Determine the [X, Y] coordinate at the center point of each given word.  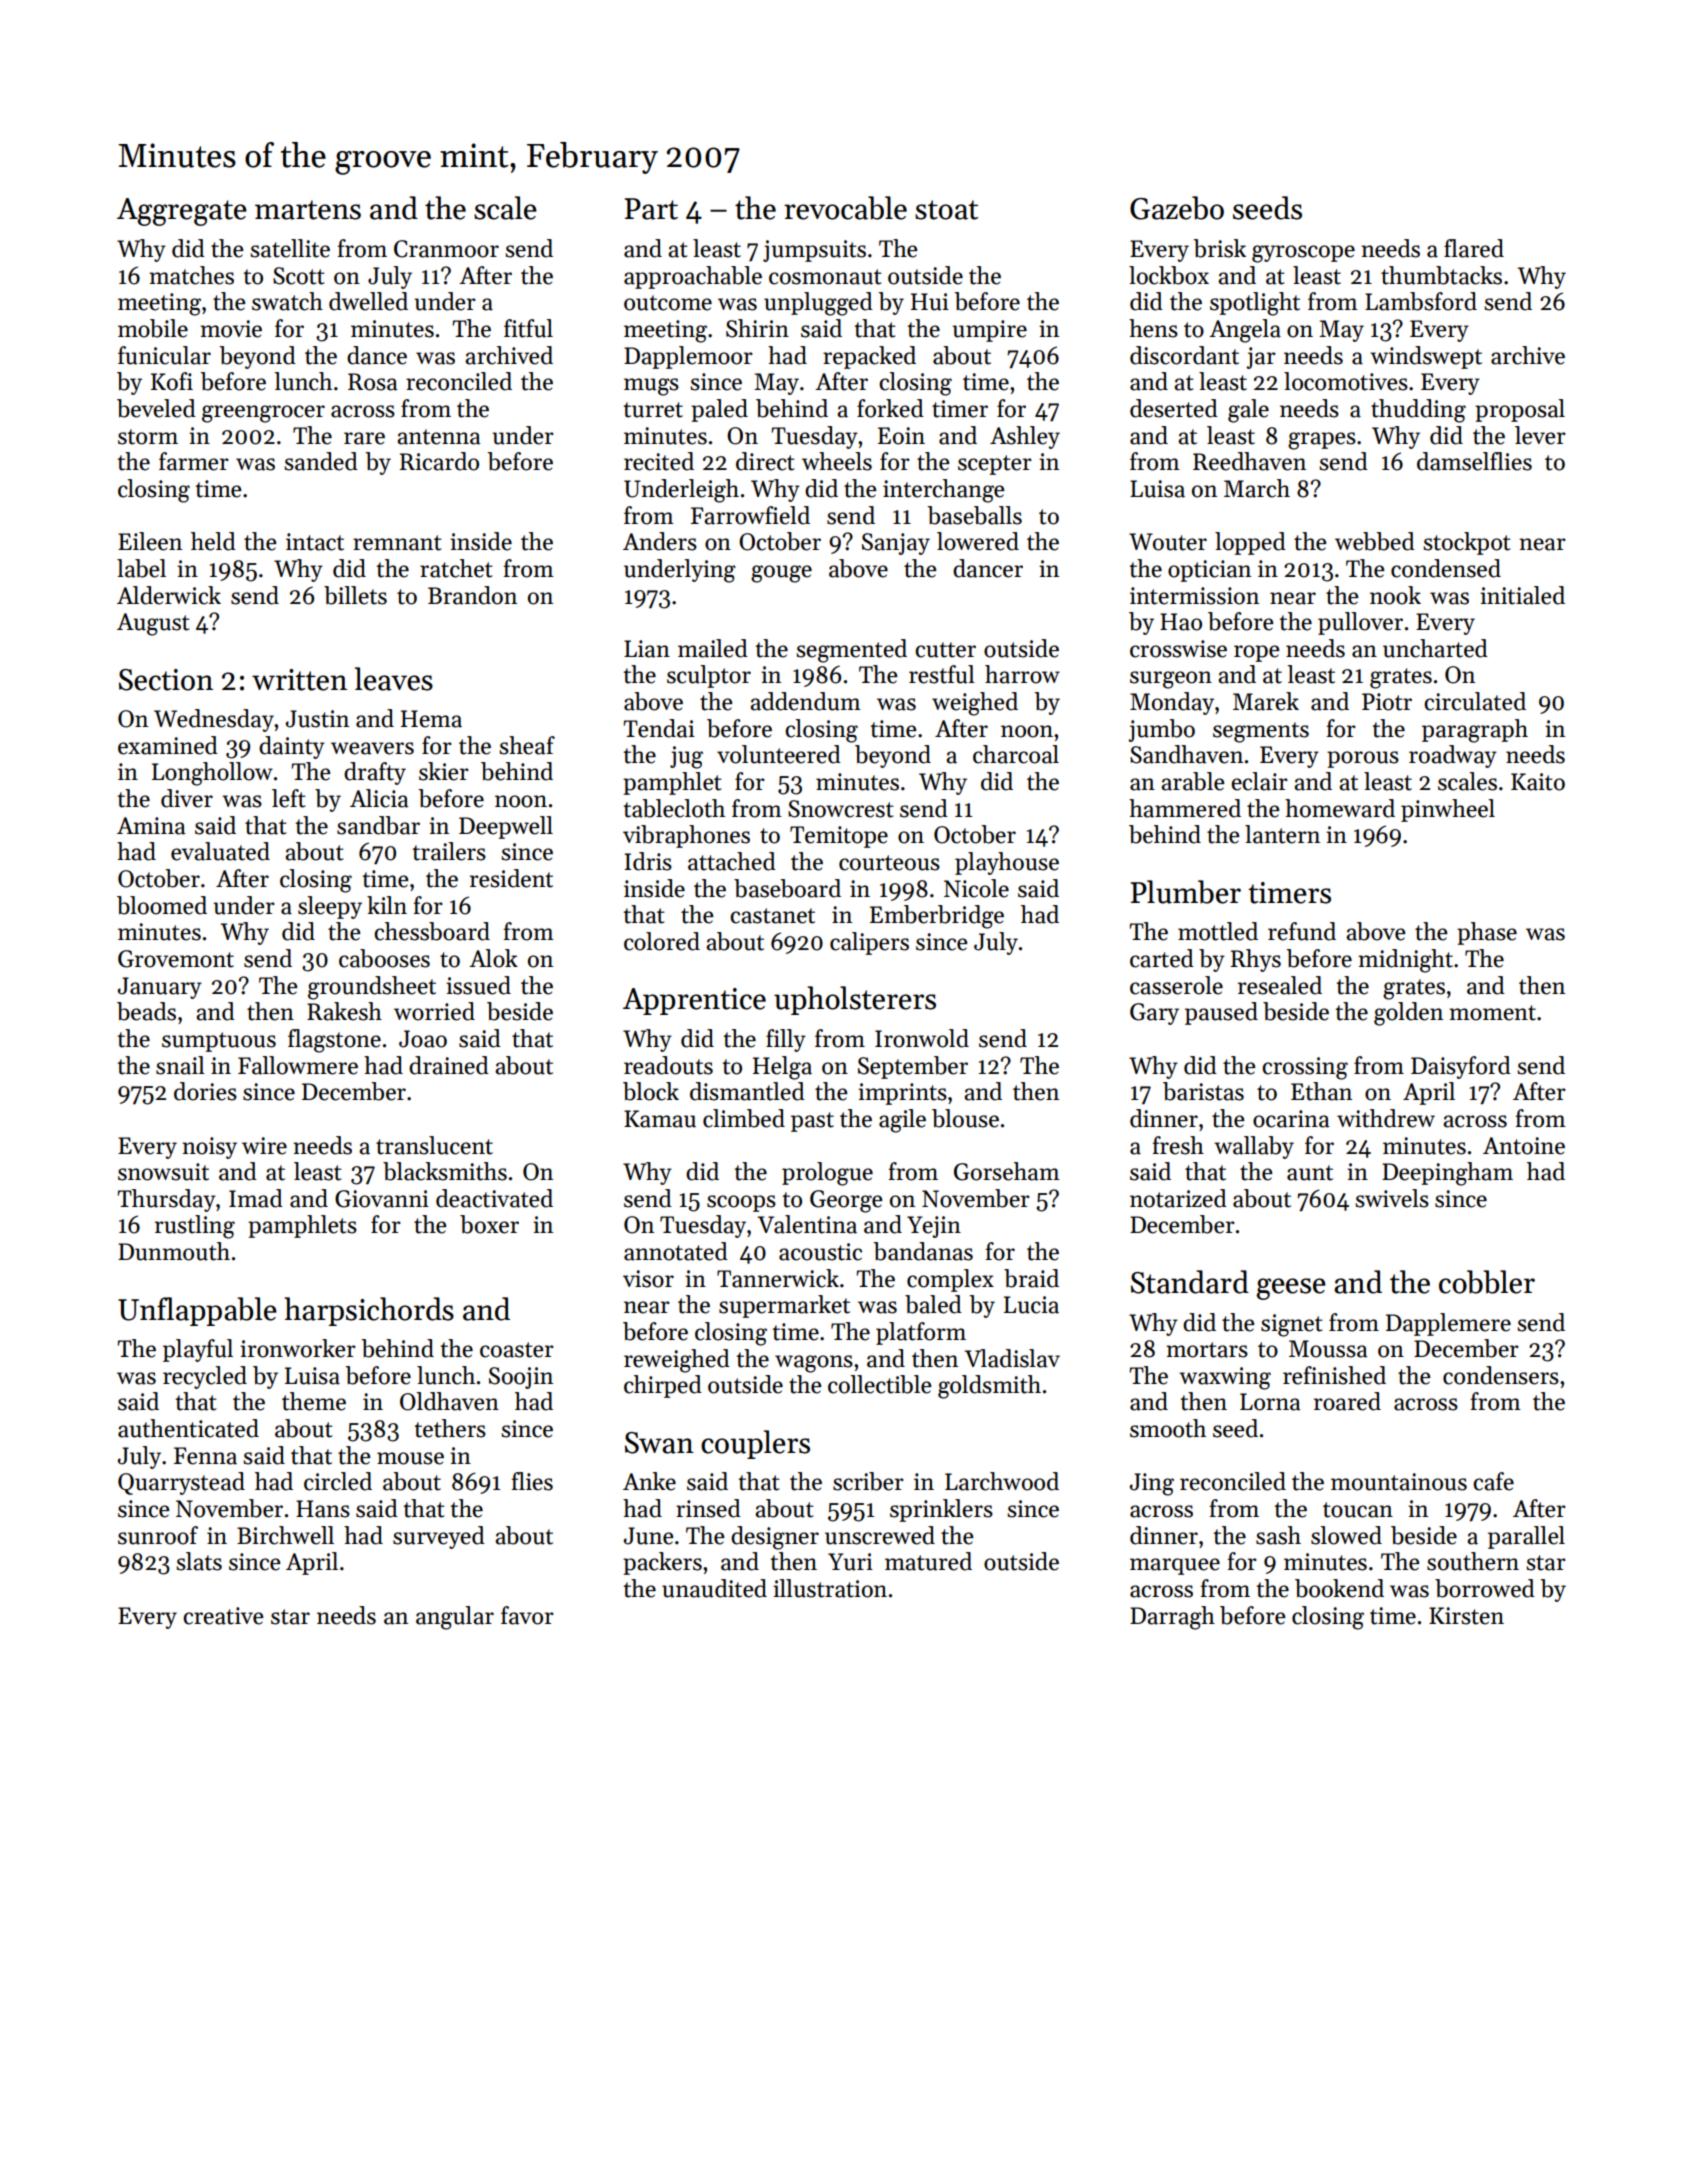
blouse [965, 1118]
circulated [1475, 701]
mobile [153, 328]
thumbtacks [1441, 275]
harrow [1022, 674]
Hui [930, 302]
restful [942, 674]
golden [1408, 1014]
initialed [1522, 595]
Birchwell [285, 1535]
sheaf [527, 745]
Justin [317, 719]
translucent [434, 1145]
